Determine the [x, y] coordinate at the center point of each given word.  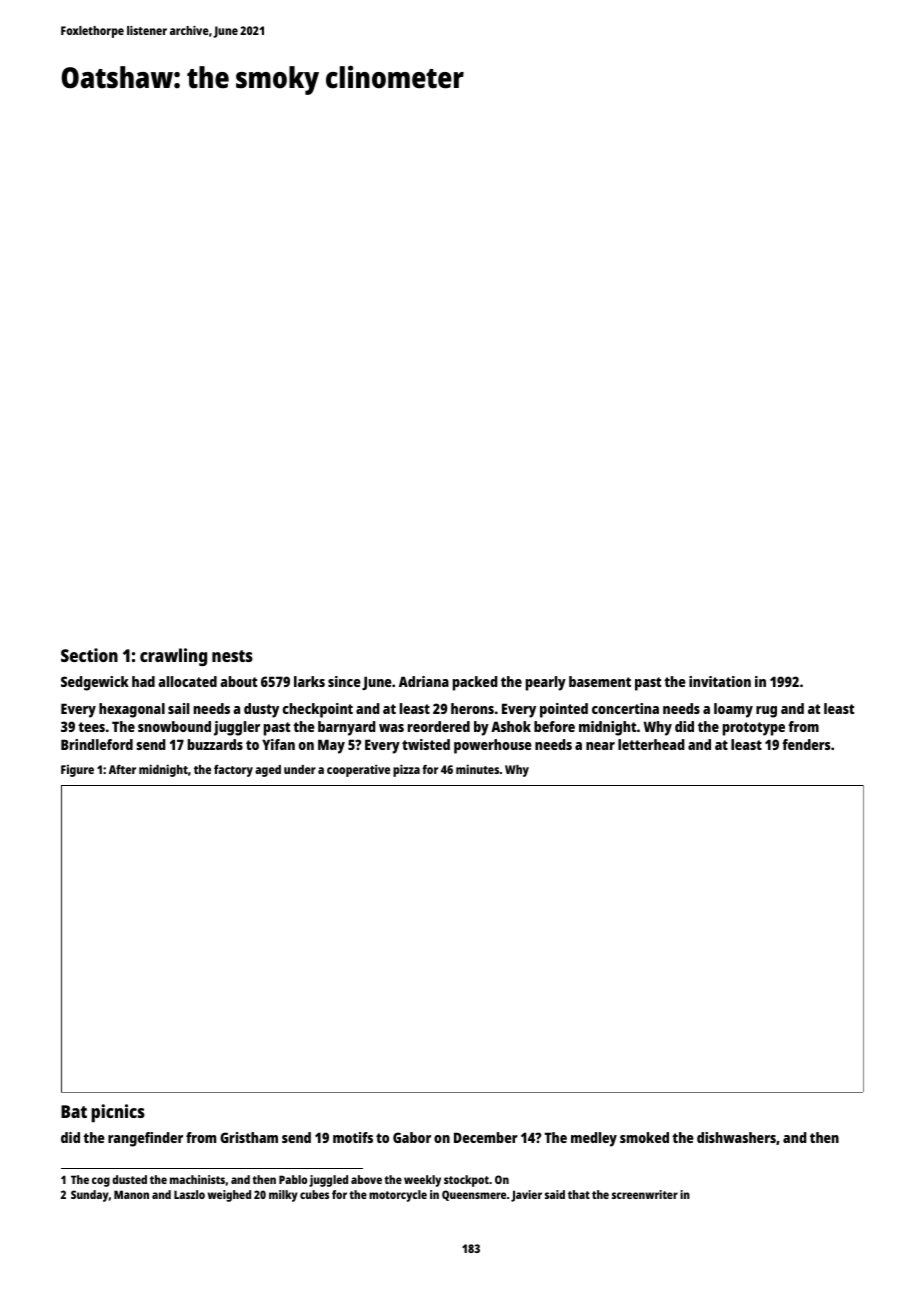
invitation [720, 681]
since [344, 681]
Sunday [90, 1196]
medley [594, 1139]
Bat [74, 1111]
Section [89, 655]
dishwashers [736, 1137]
